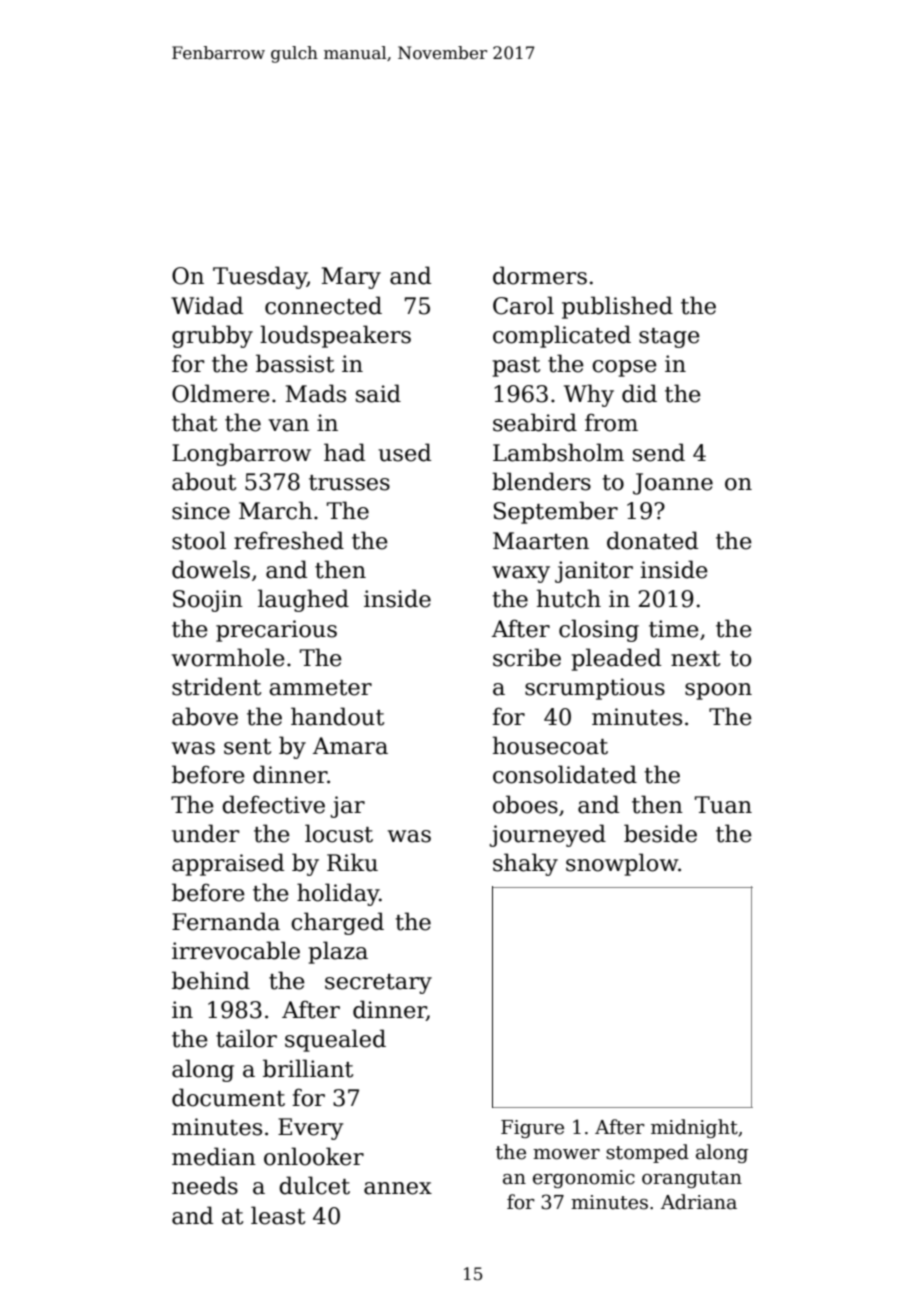 The height and width of the screenshot is (1311, 924). What do you see at coordinates (532, 1129) in the screenshot?
I see `Figure` at bounding box center [532, 1129].
